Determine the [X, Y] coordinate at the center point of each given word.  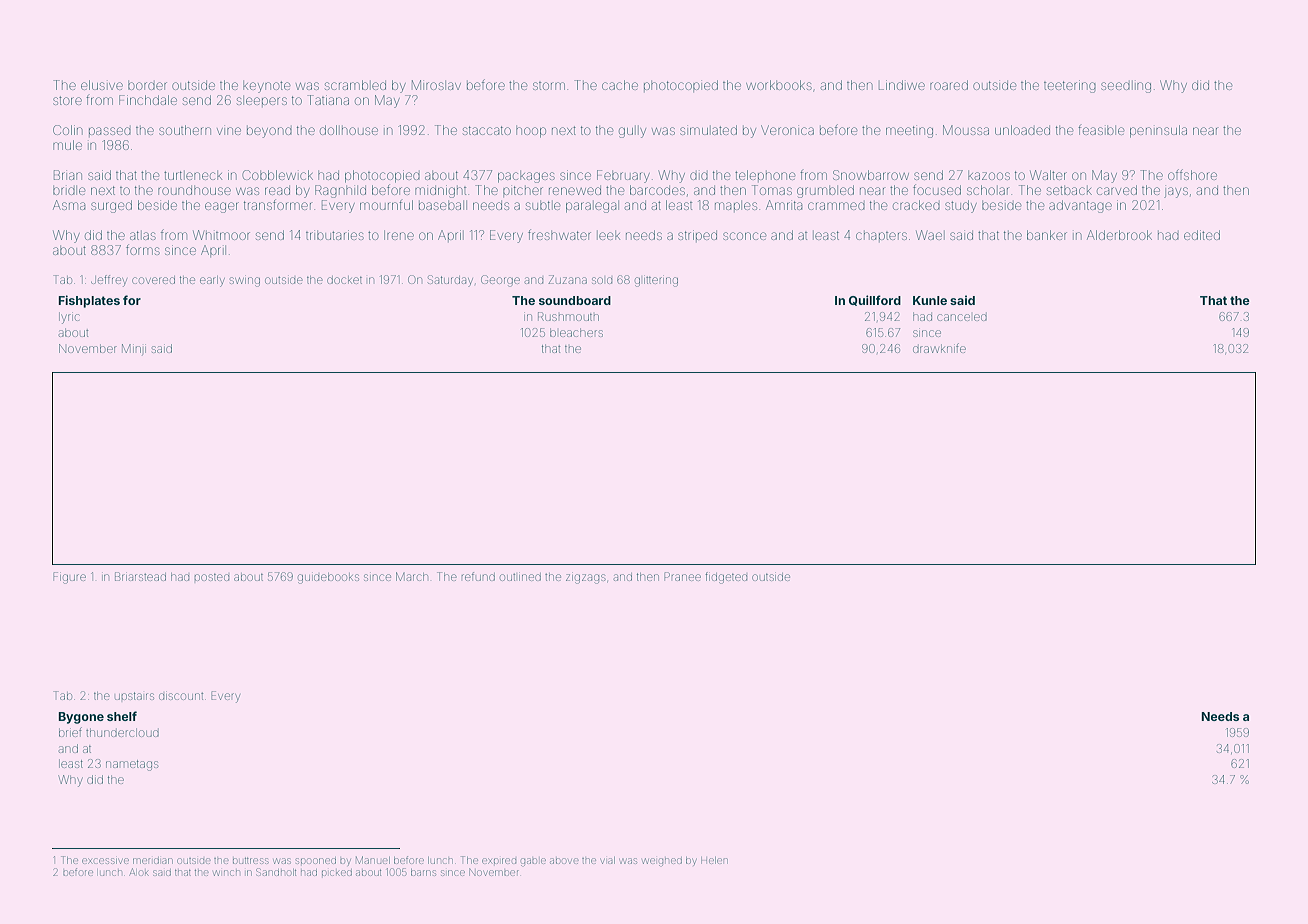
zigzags [585, 579]
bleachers [576, 333]
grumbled [825, 191]
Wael [929, 235]
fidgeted [726, 578]
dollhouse [349, 130]
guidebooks [328, 578]
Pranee [682, 576]
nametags [132, 765]
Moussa [966, 130]
